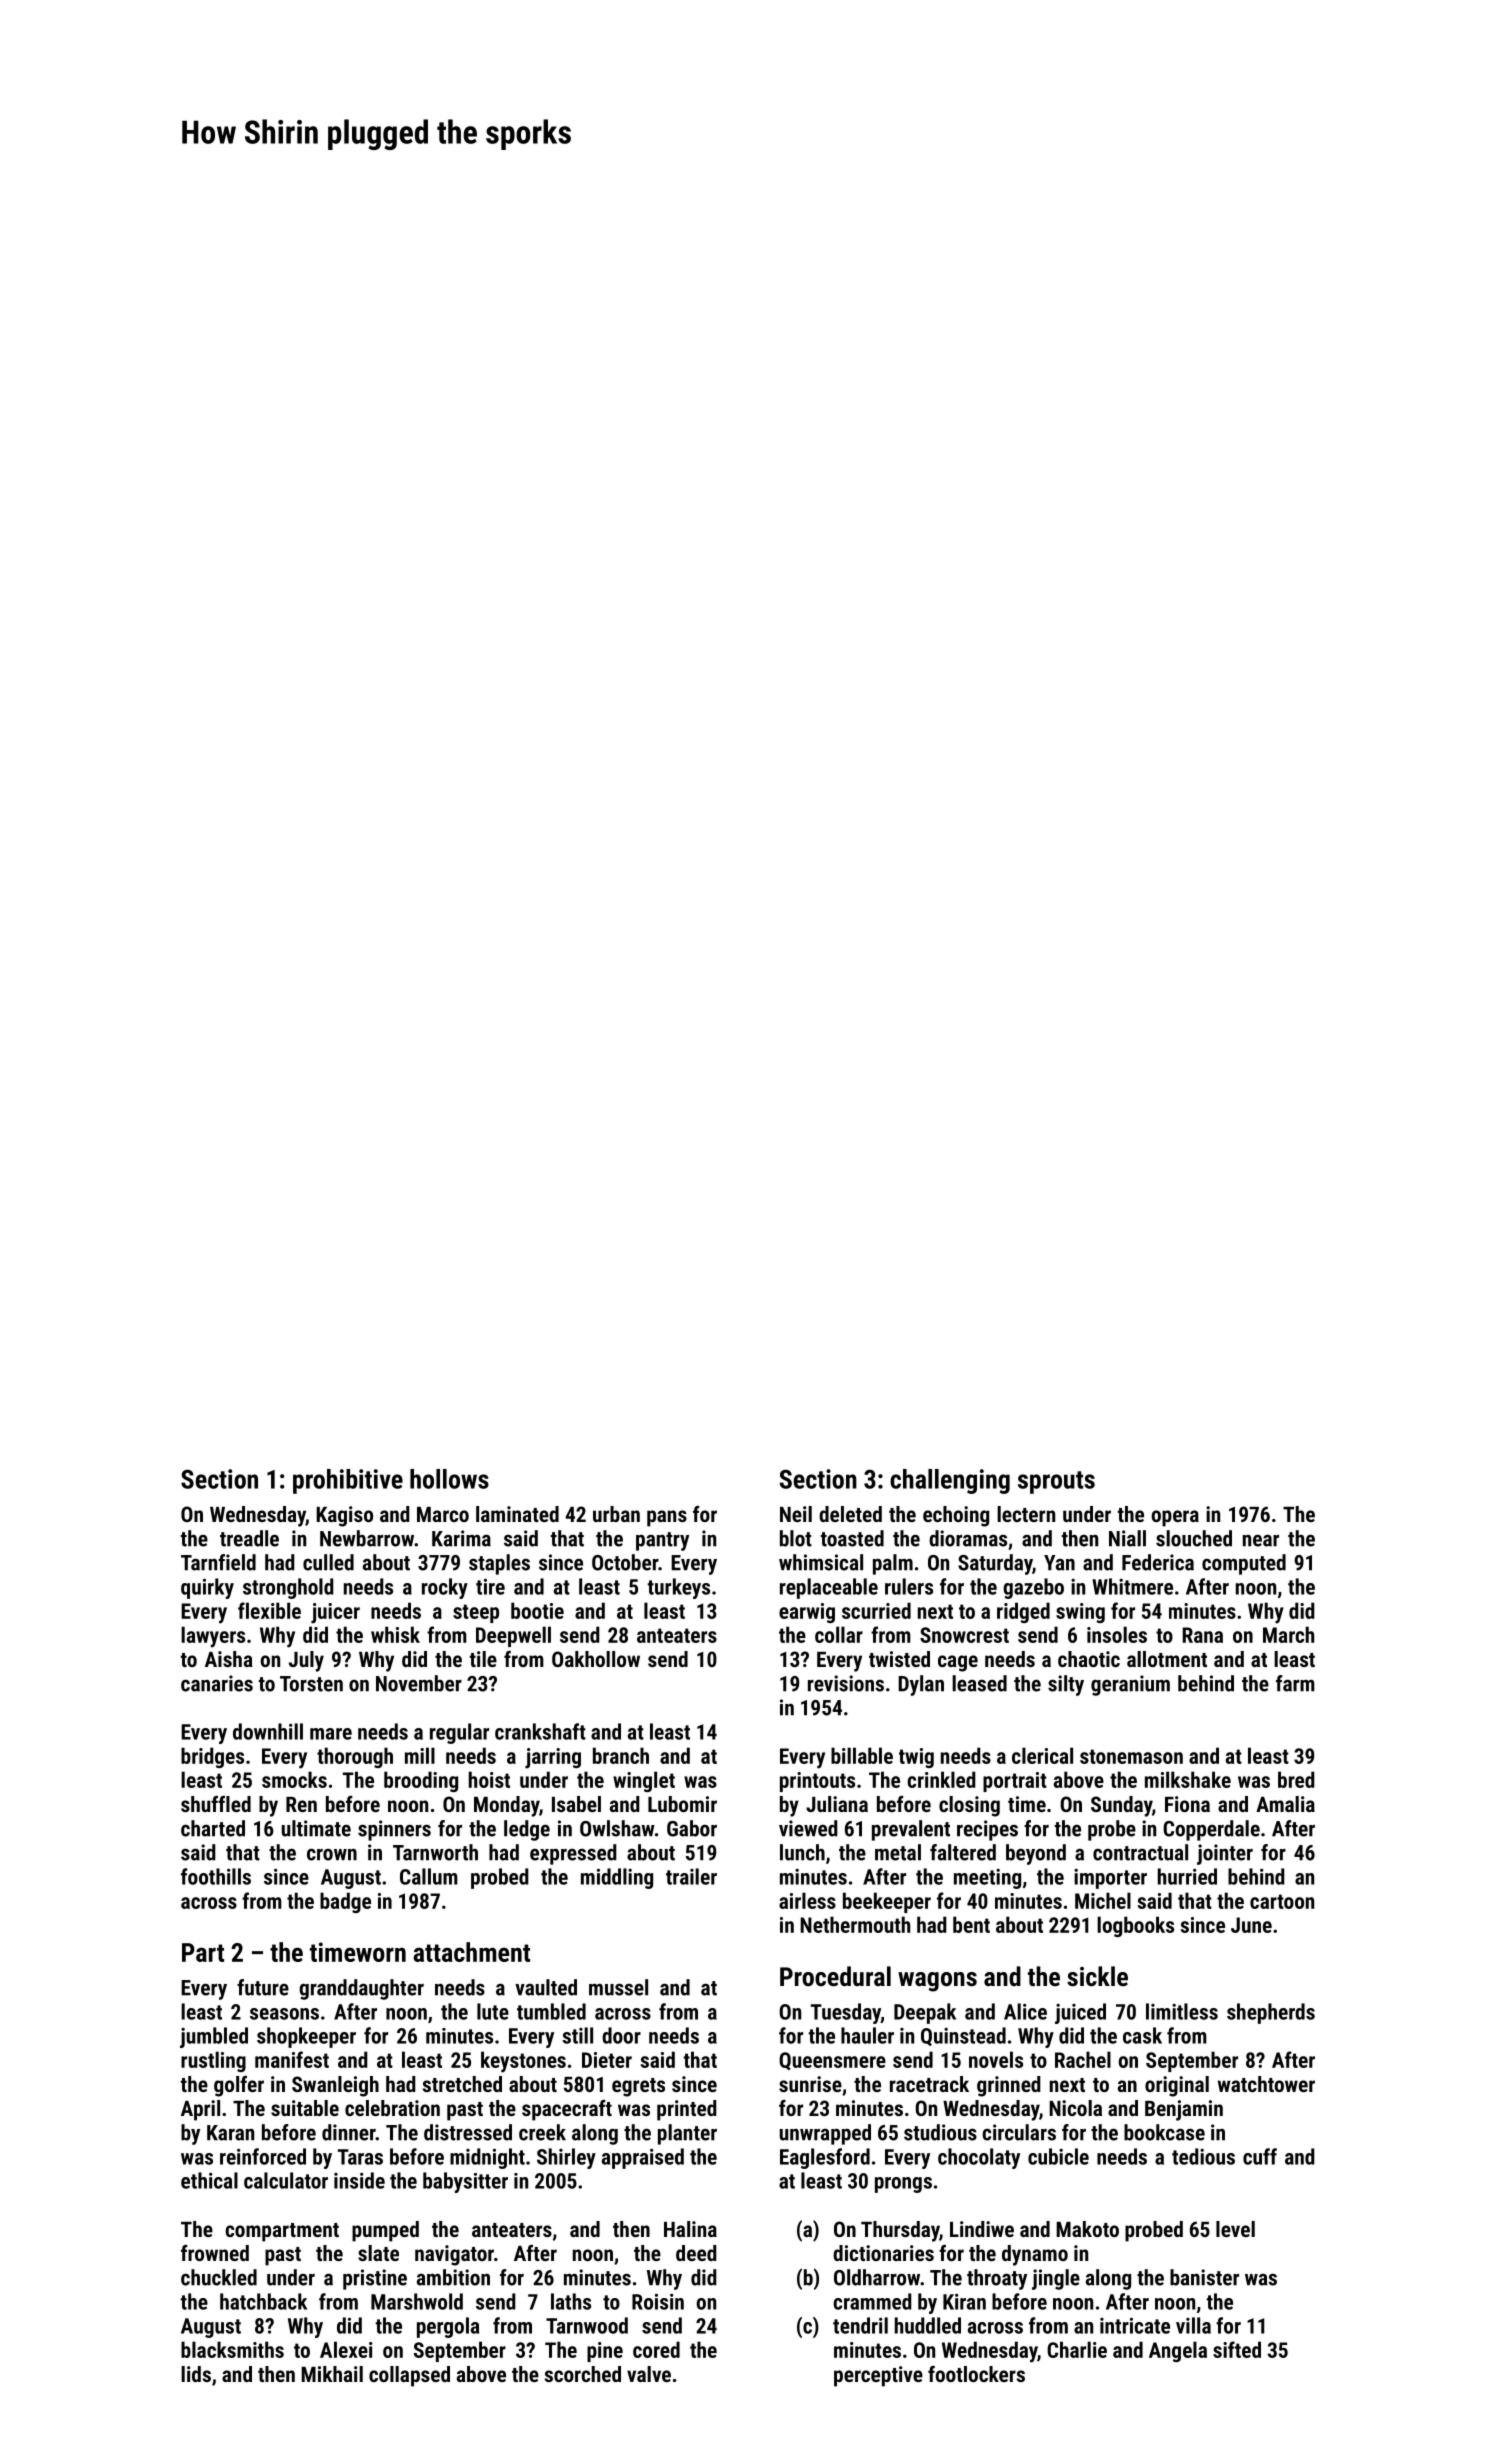  What do you see at coordinates (361, 1989) in the image?
I see `granddaughter` at bounding box center [361, 1989].
